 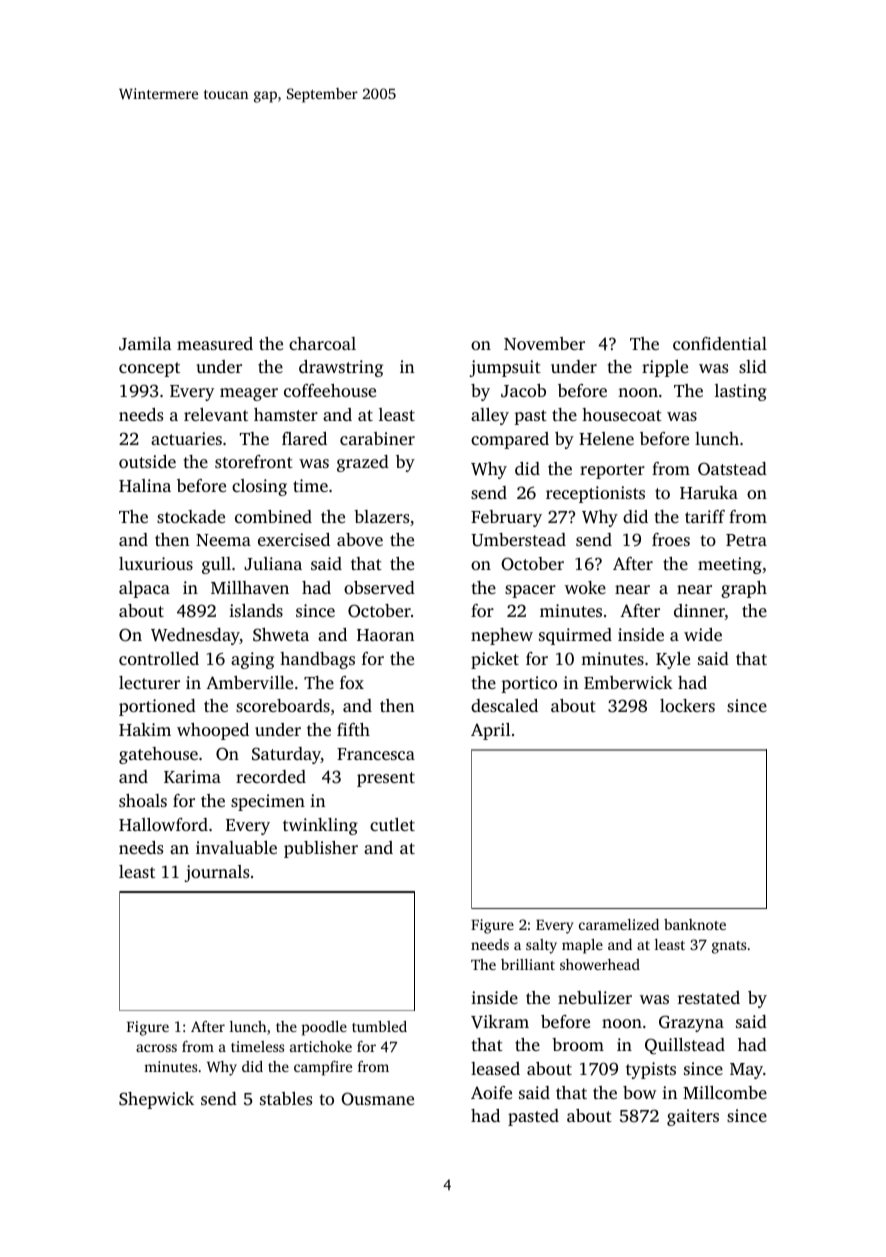 I want to click on February, so click(x=506, y=518).
